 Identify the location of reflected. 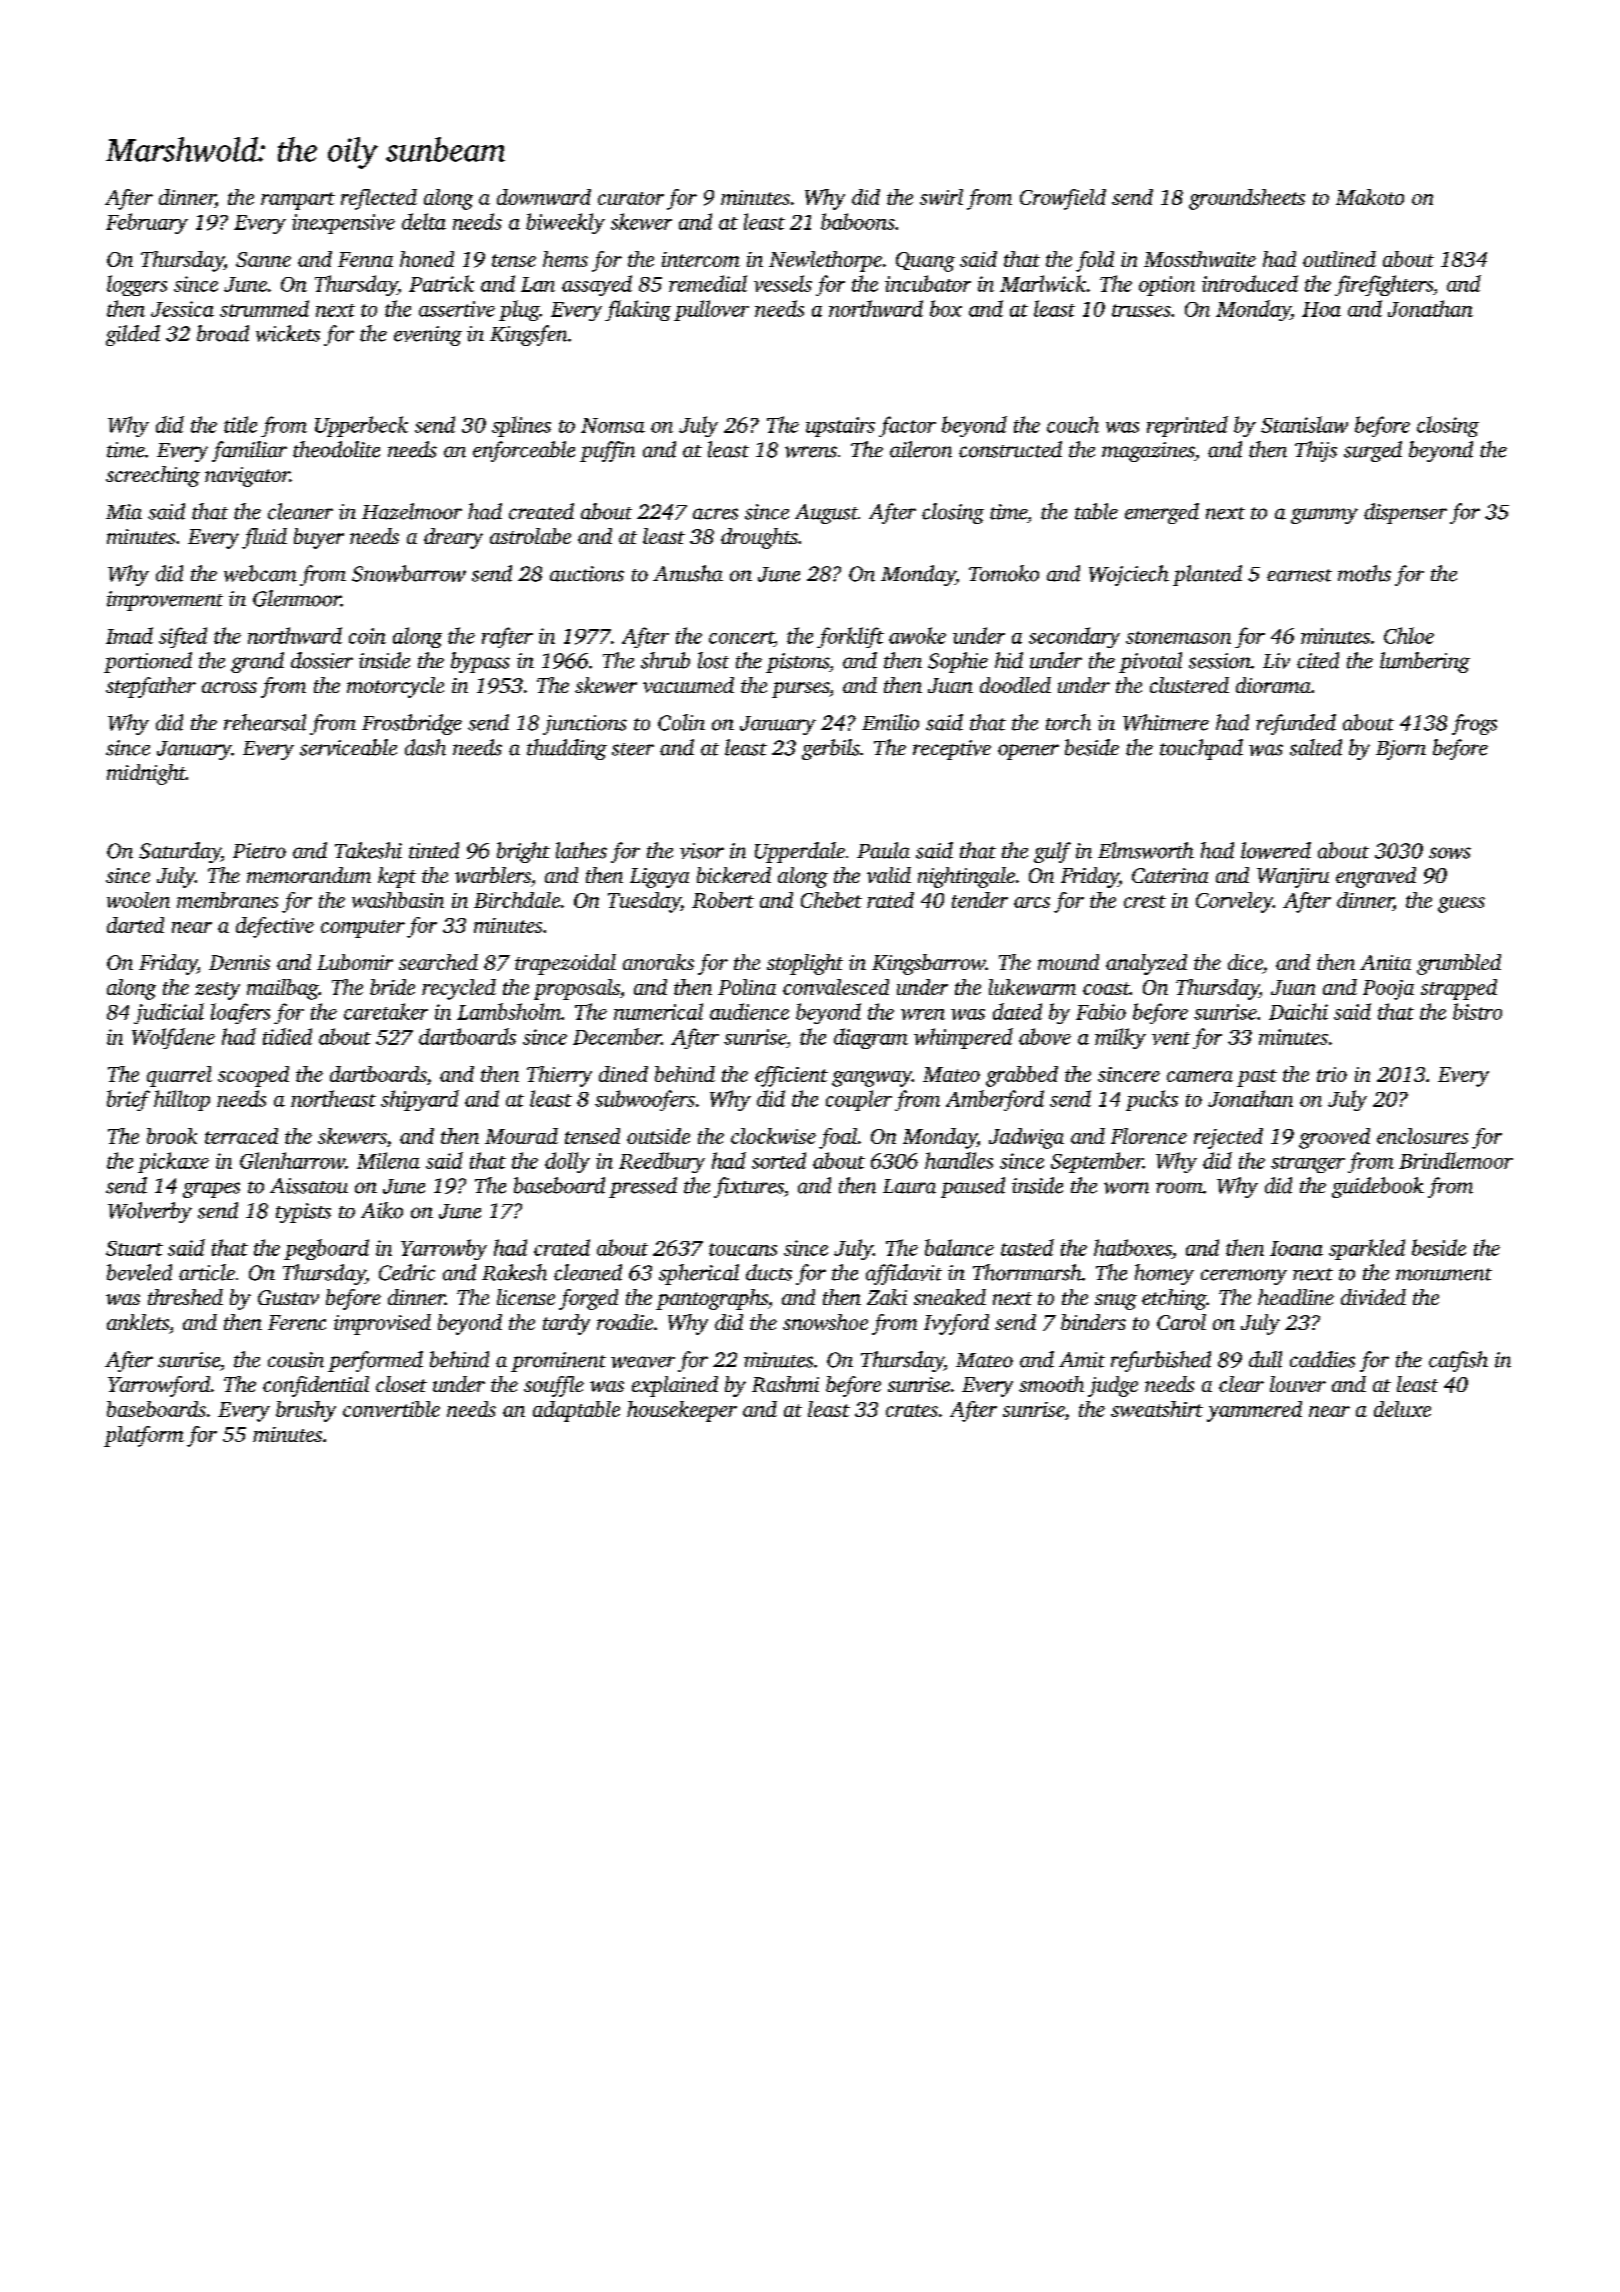
(379, 199).
